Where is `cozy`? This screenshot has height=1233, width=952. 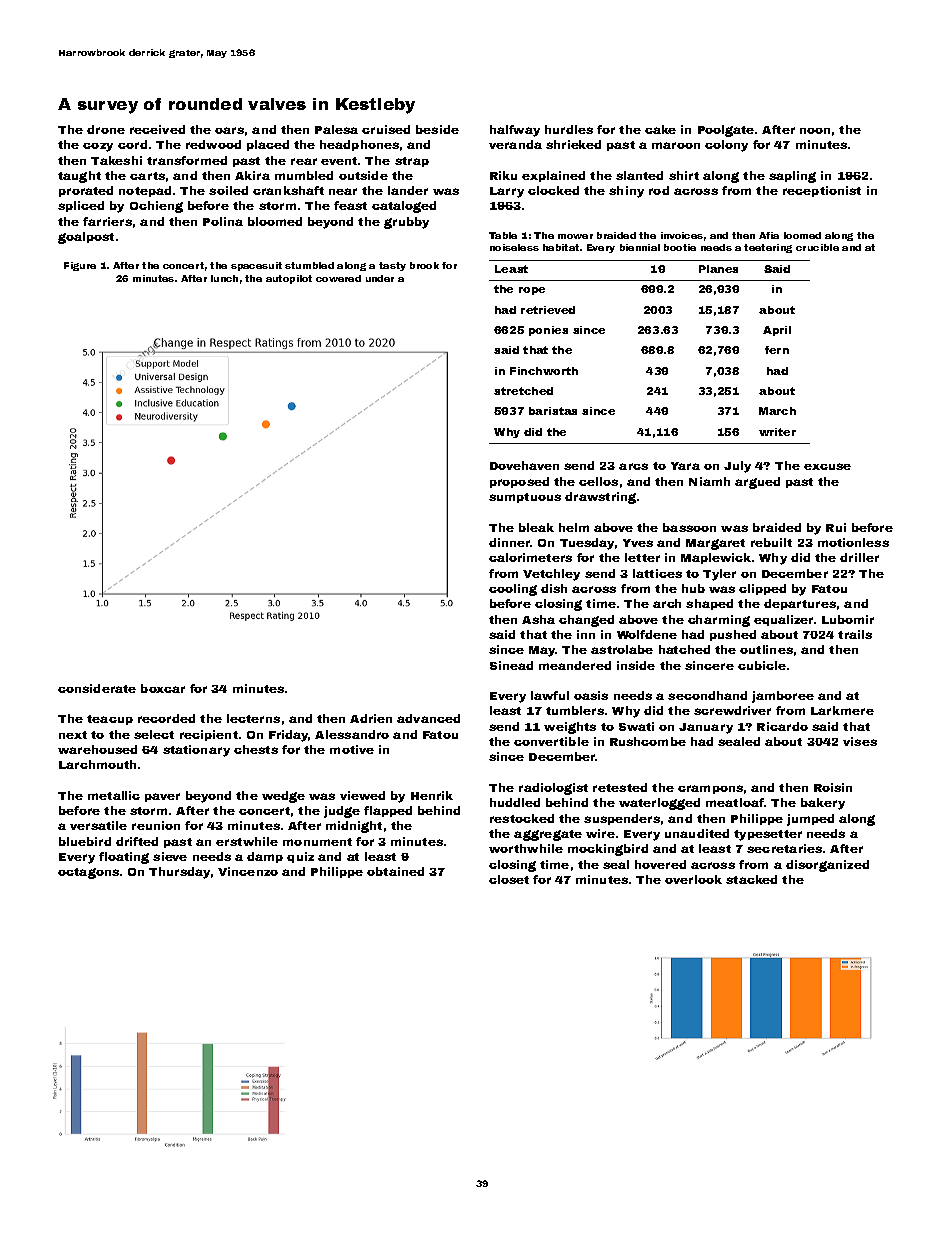
cozy is located at coordinates (98, 147).
